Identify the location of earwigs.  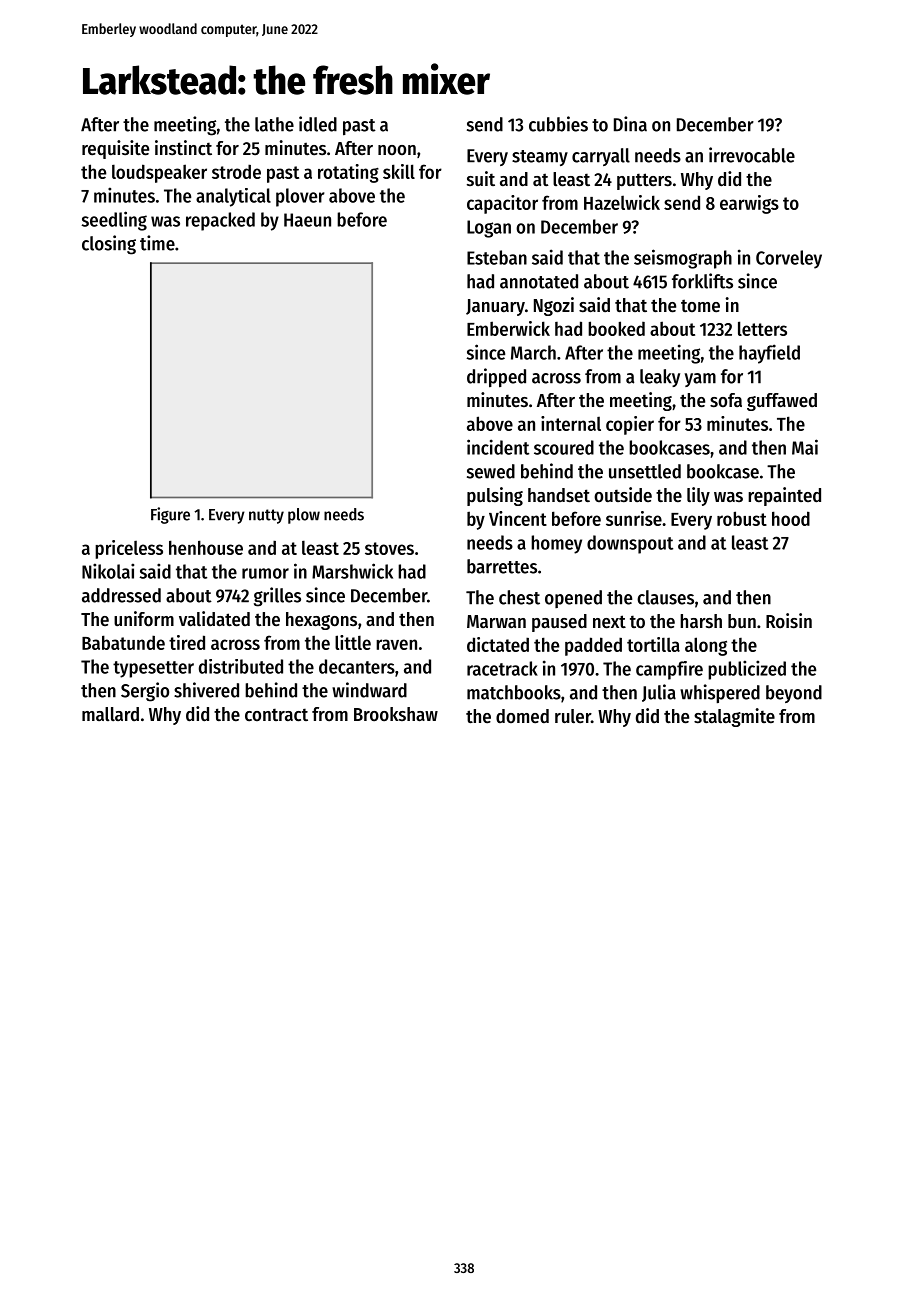
(749, 204).
